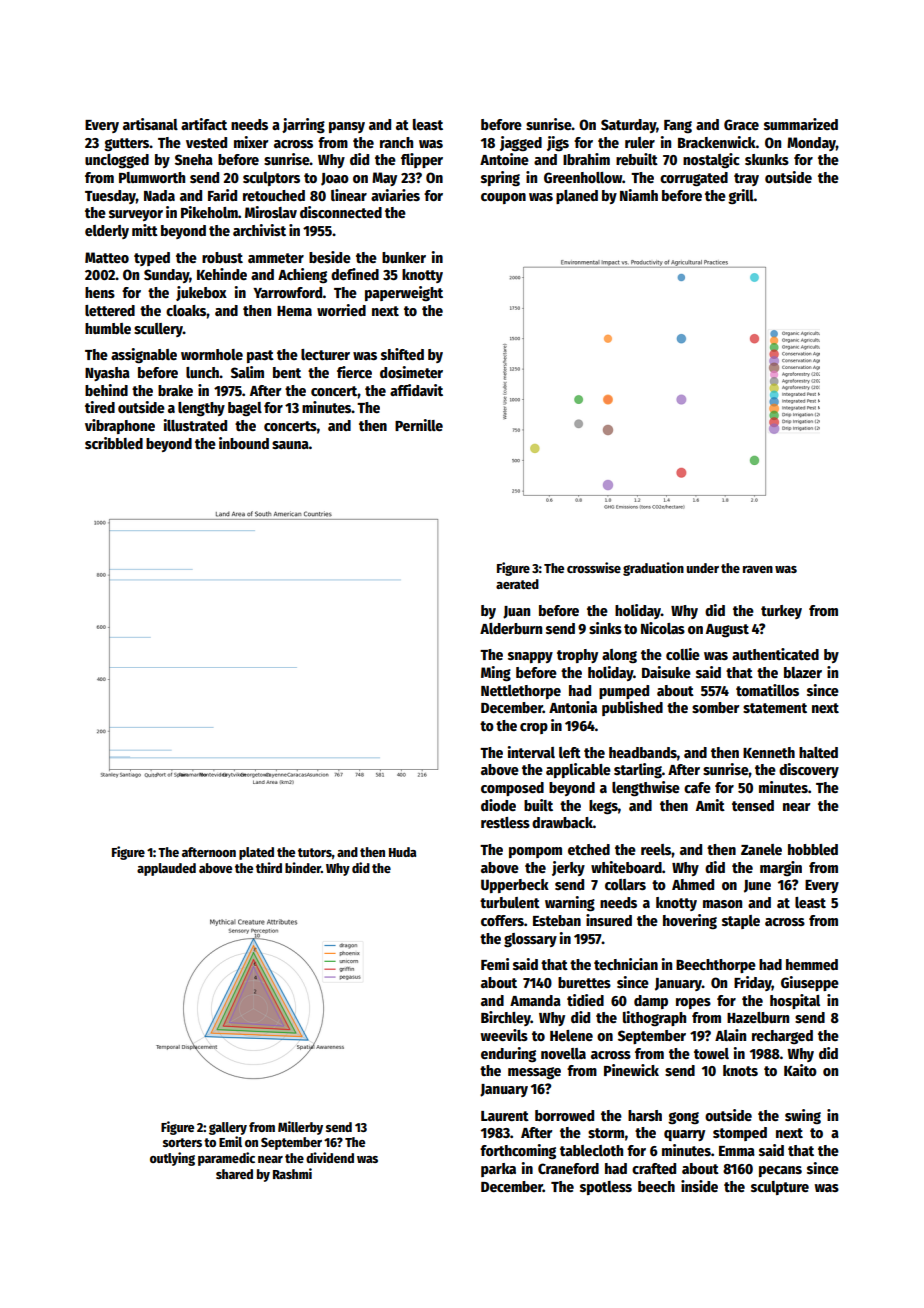 The width and height of the screenshot is (924, 1308). What do you see at coordinates (498, 1170) in the screenshot?
I see `parka` at bounding box center [498, 1170].
